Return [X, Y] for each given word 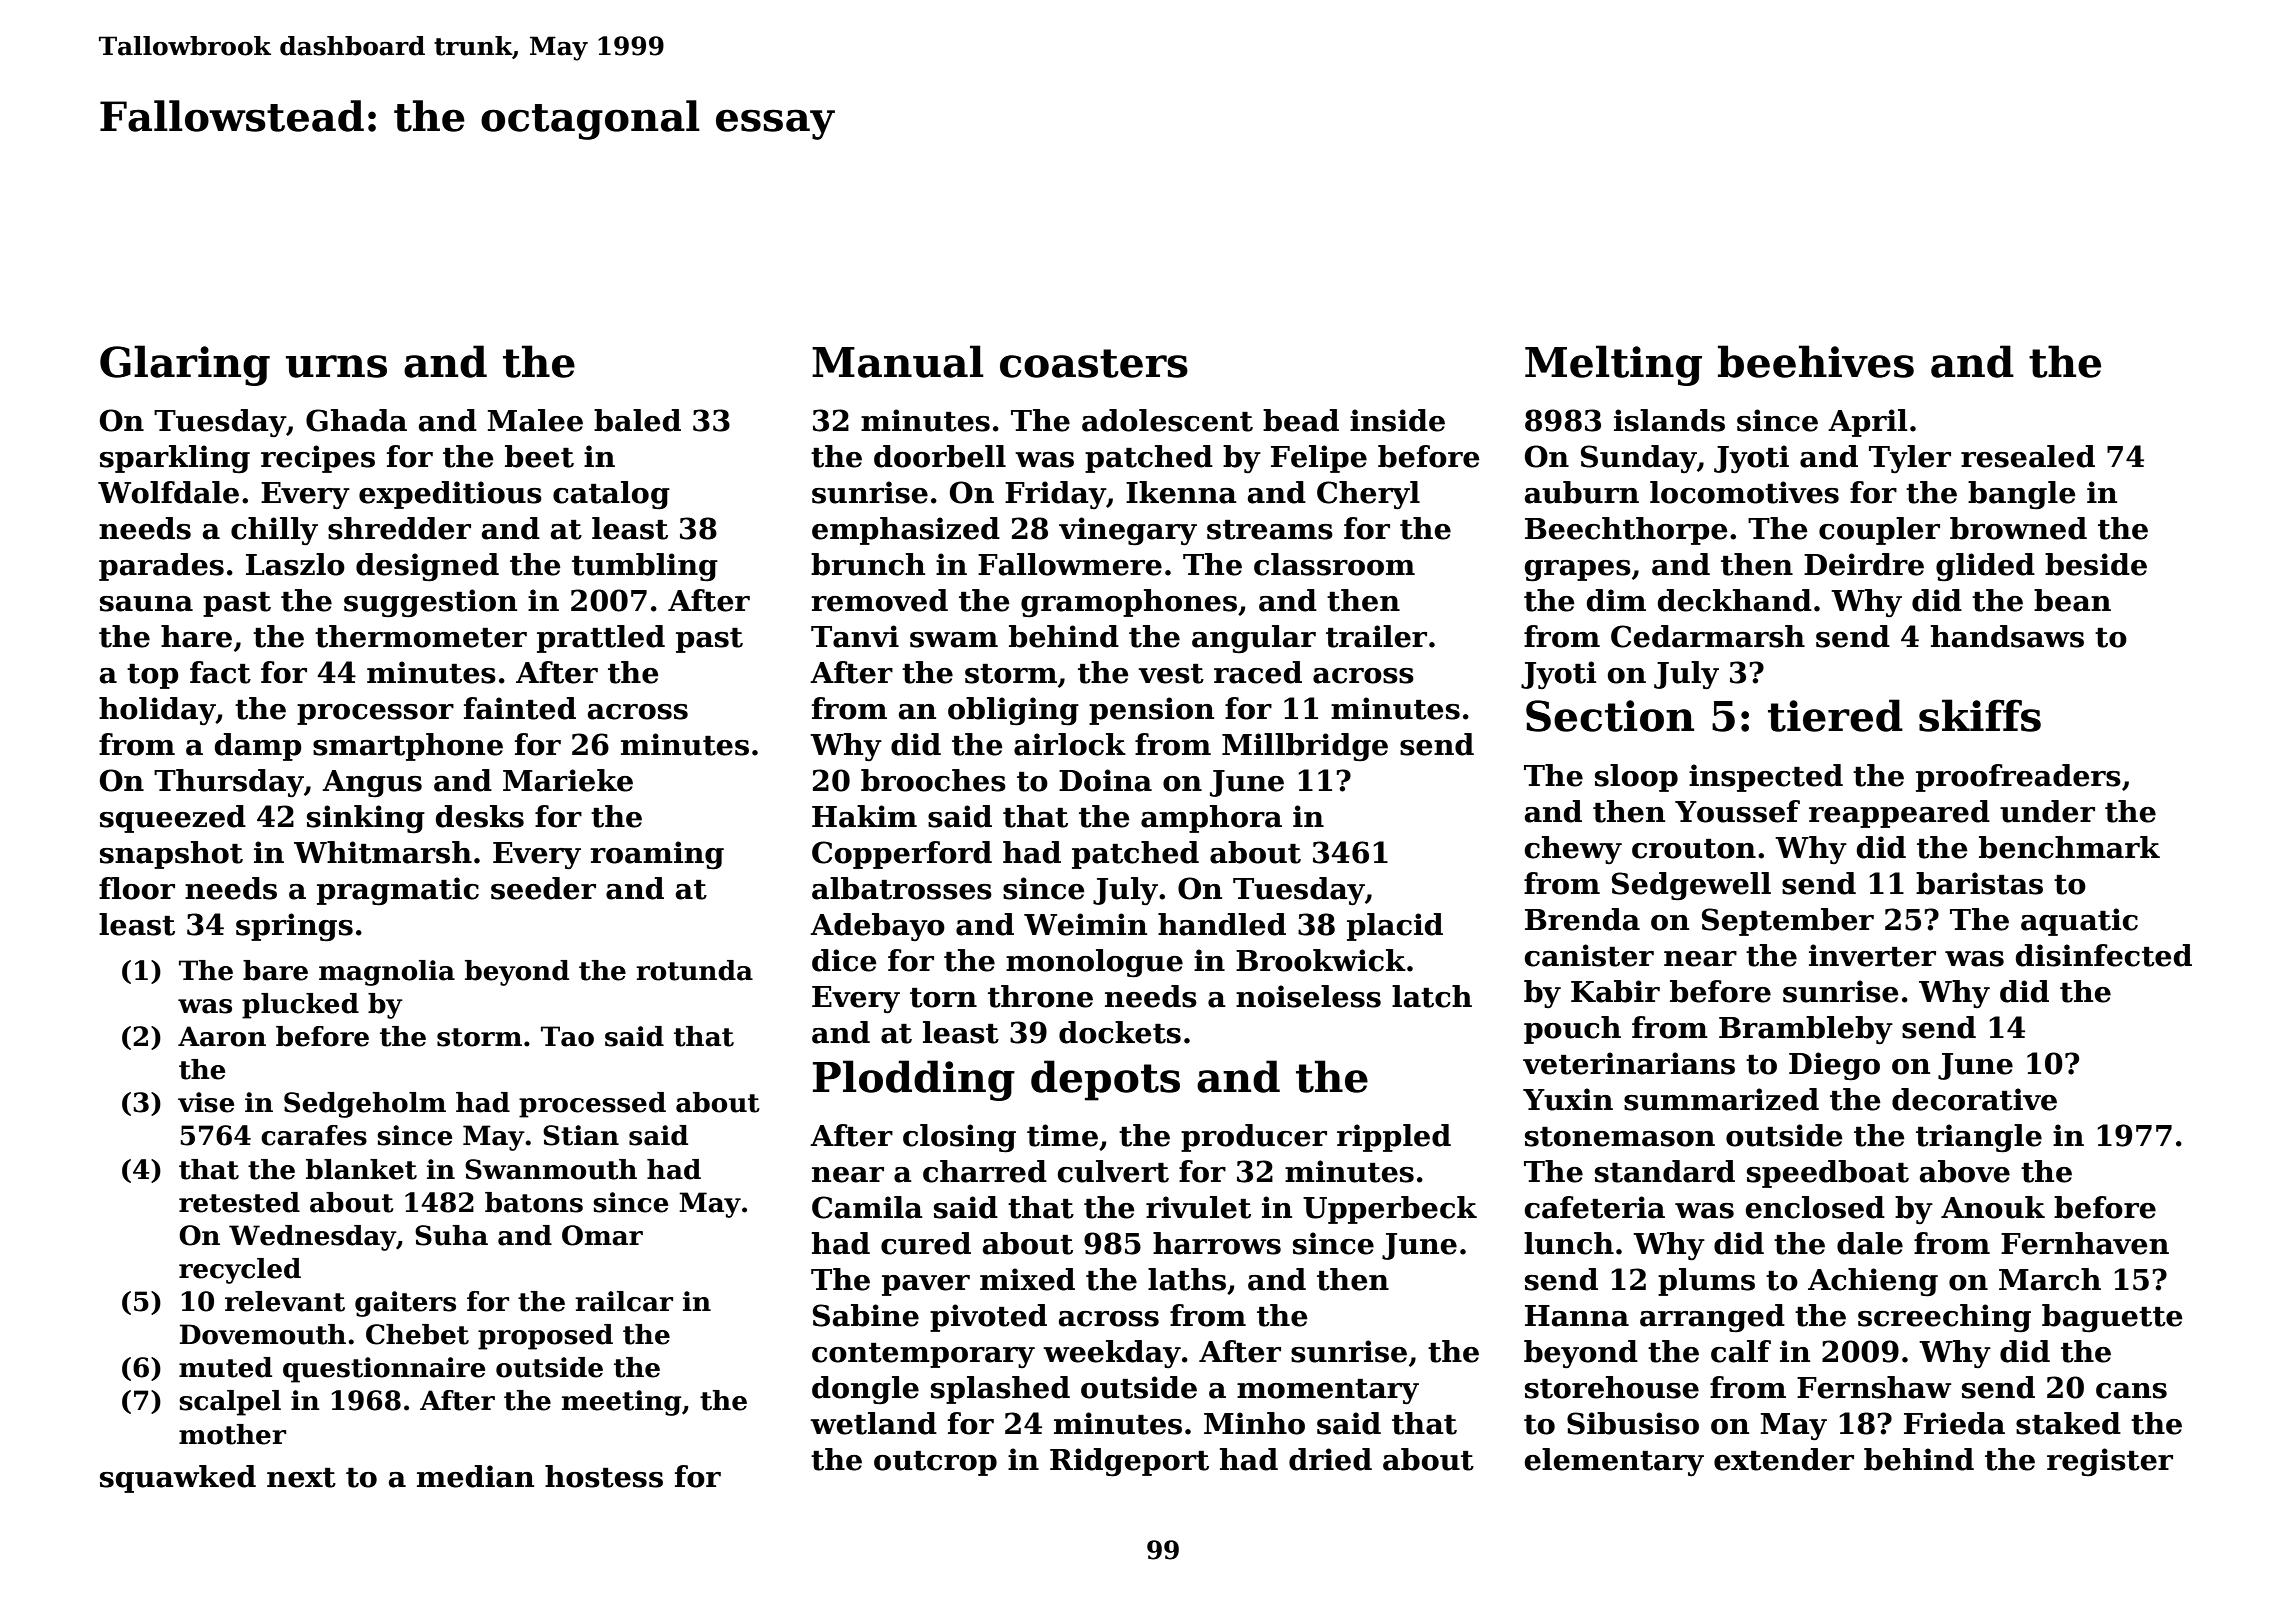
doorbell [940, 456]
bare [275, 970]
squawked [178, 1479]
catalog [611, 495]
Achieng [1873, 1282]
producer [1254, 1138]
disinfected [2103, 955]
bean [2072, 600]
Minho [1254, 1423]
